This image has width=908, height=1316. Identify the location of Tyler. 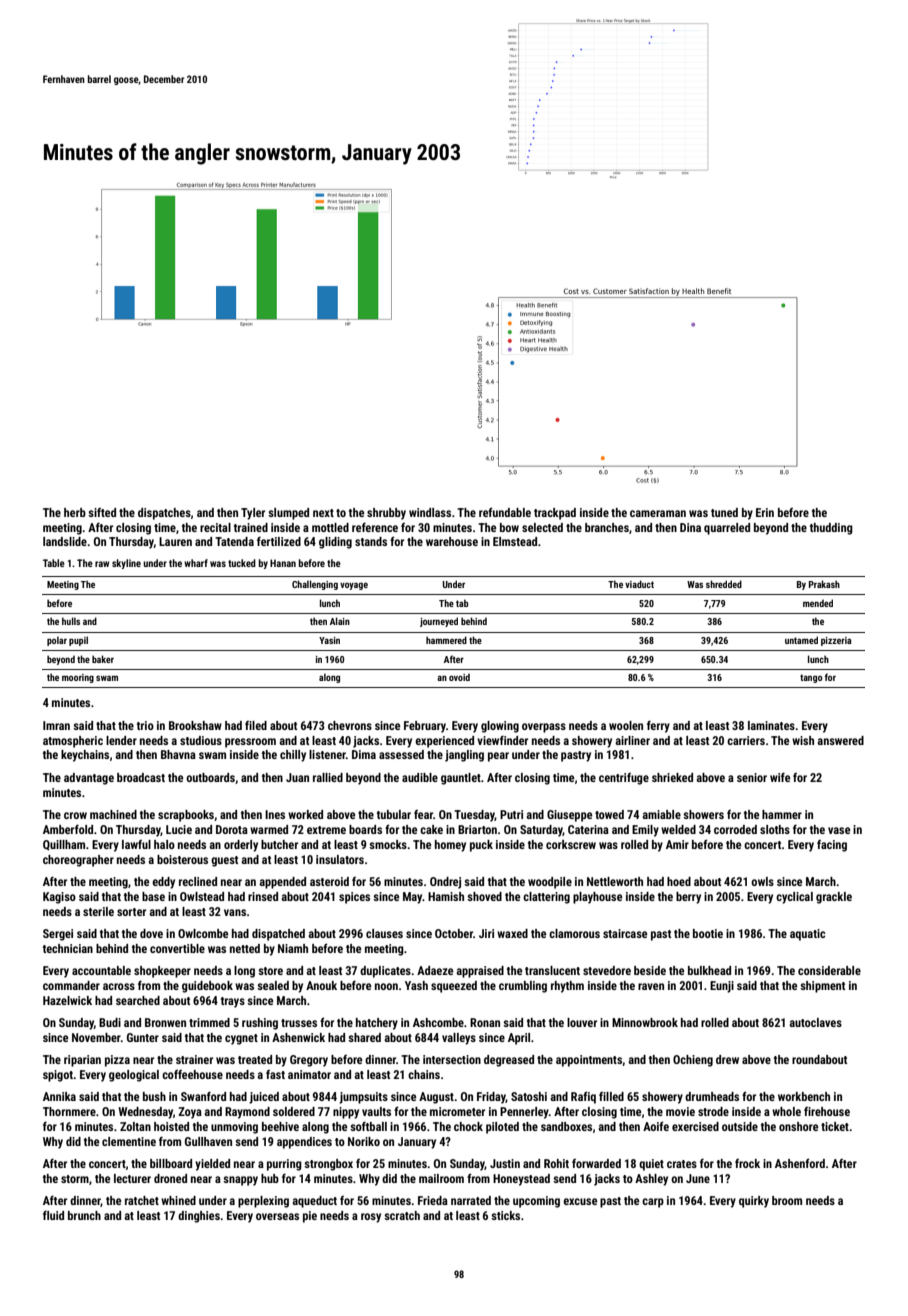
(253, 514).
